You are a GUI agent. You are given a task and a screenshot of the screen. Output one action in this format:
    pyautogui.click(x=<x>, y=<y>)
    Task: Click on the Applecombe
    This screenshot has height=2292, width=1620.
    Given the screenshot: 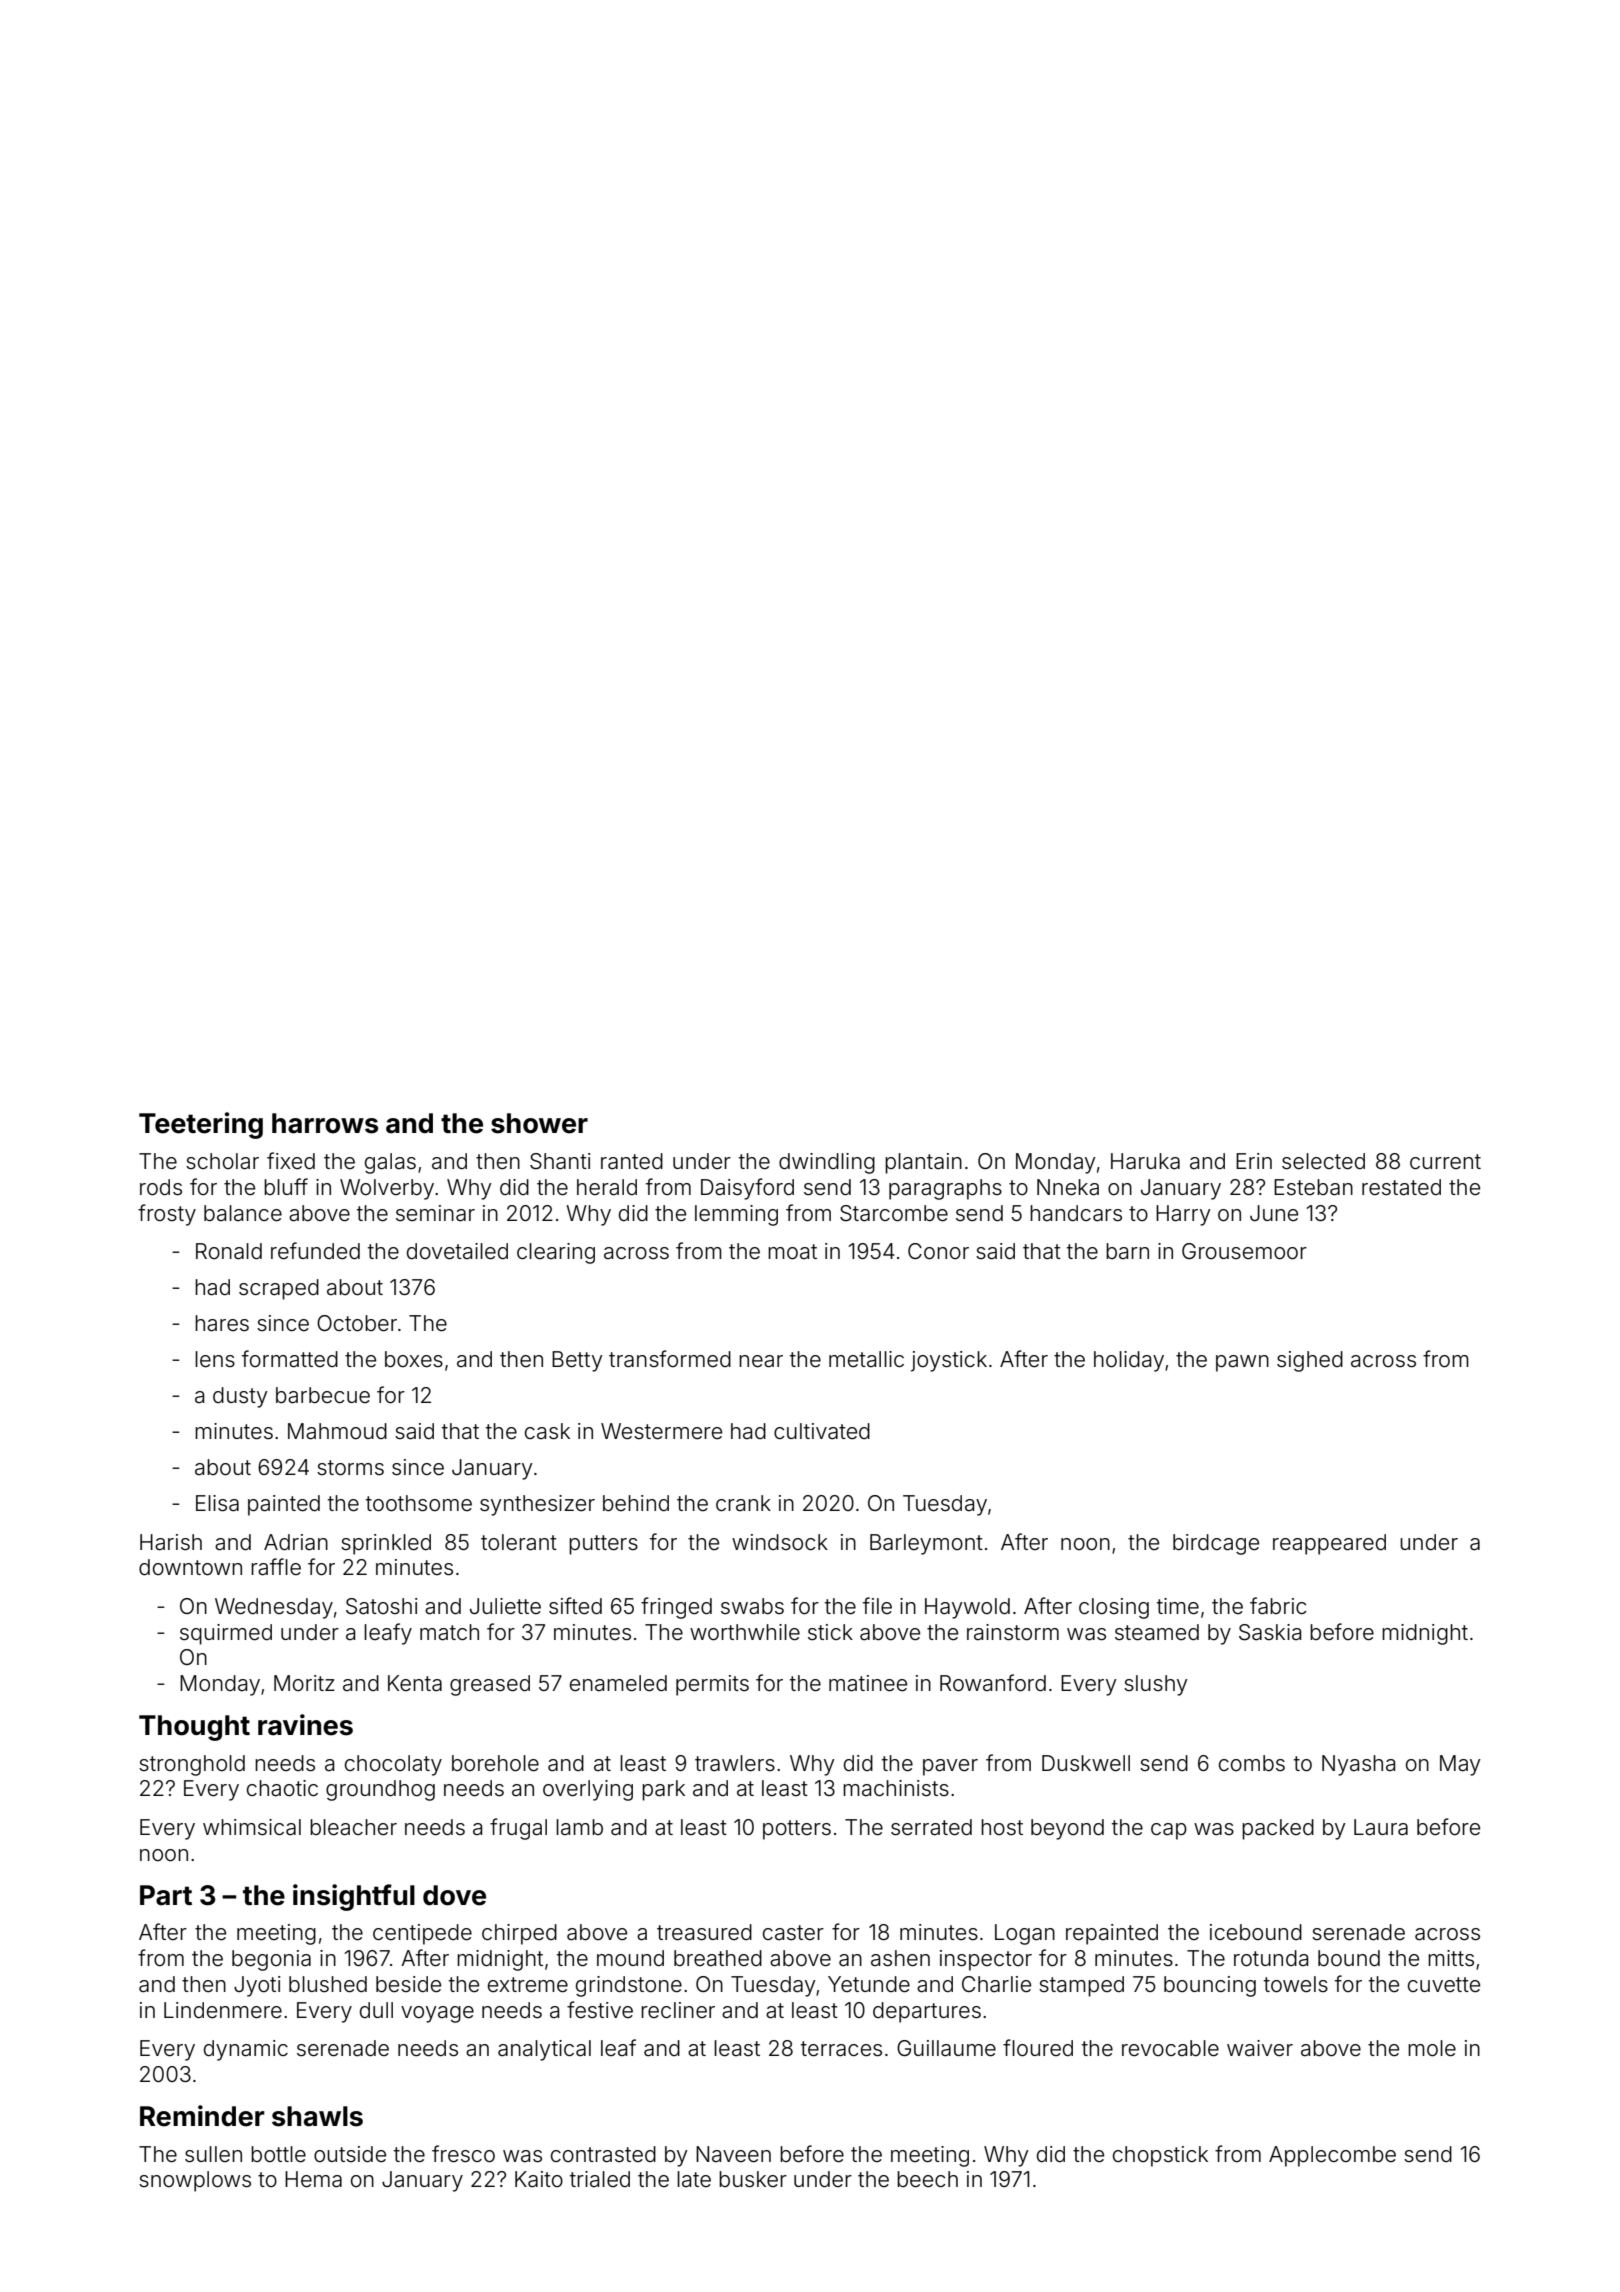 What is the action you would take?
    pyautogui.click(x=1332, y=2156)
